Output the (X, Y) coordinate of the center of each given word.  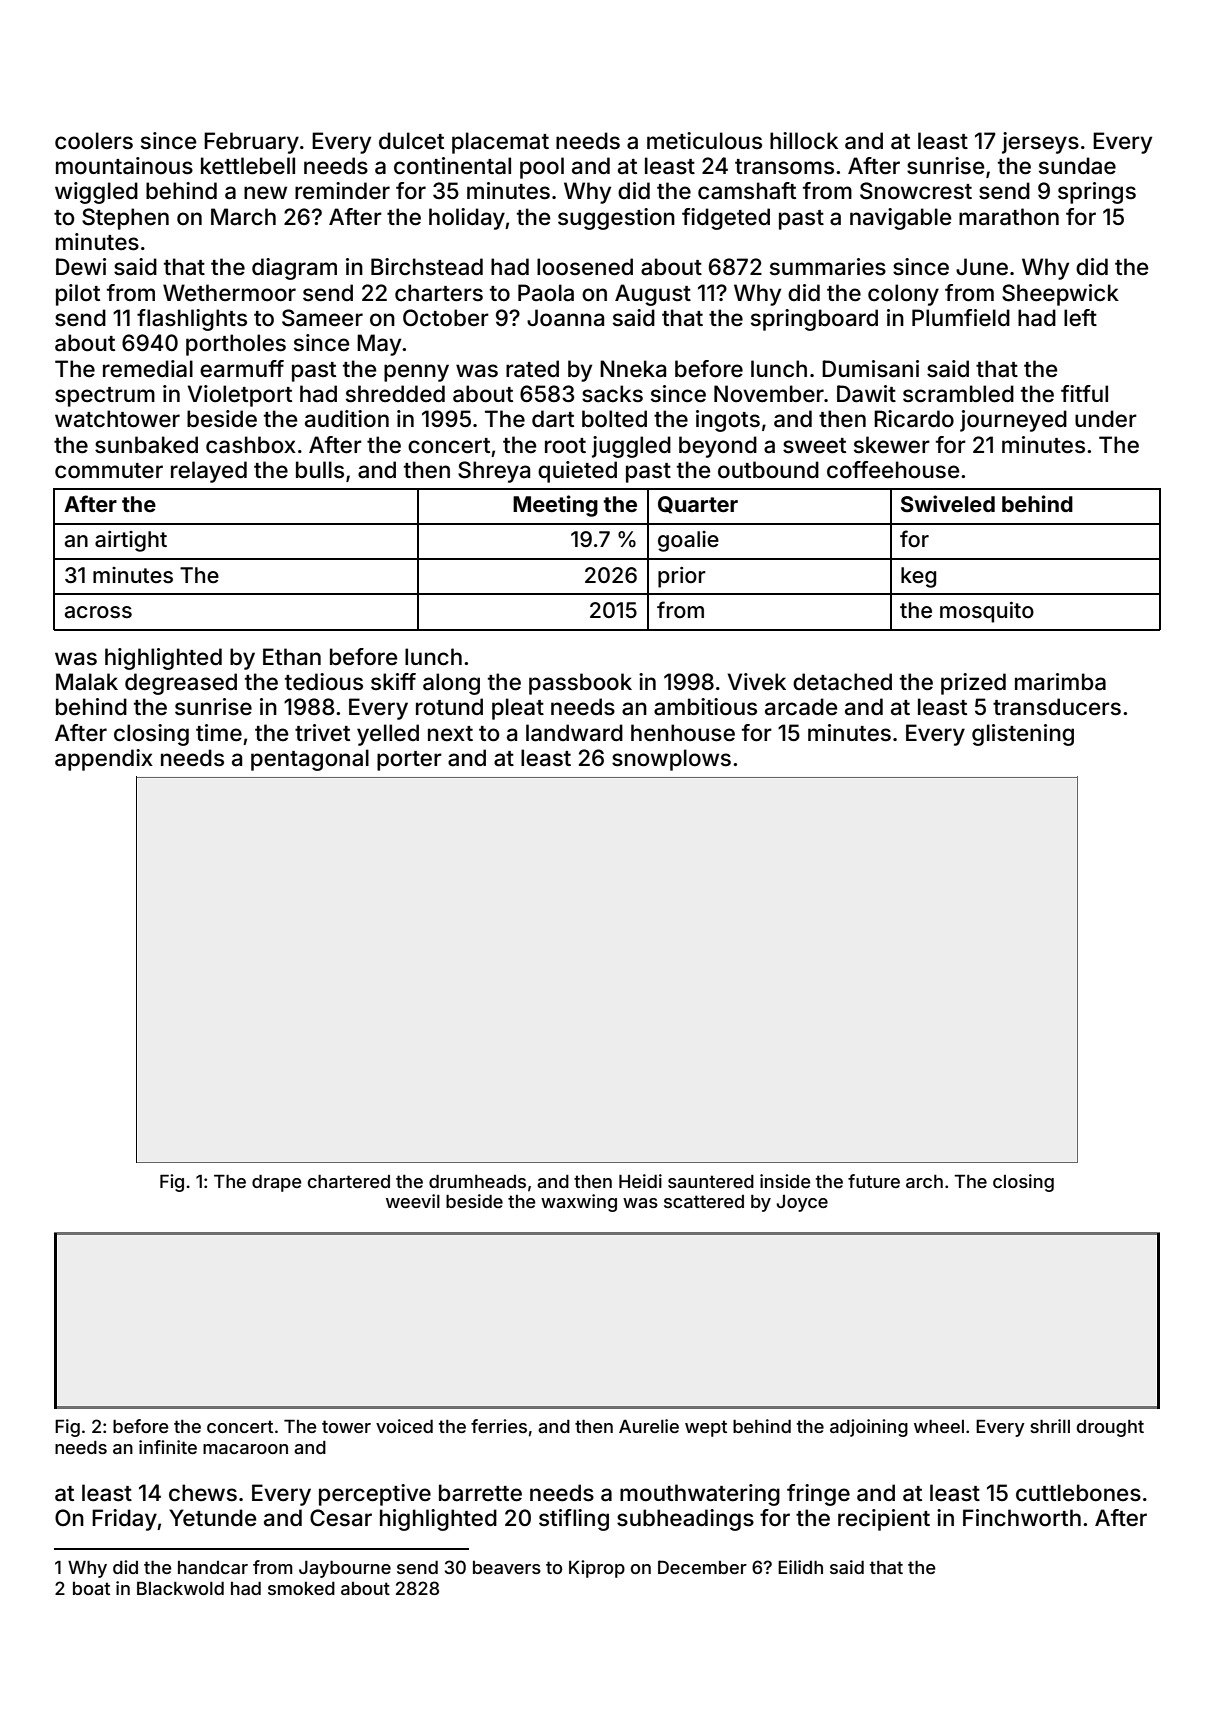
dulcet (411, 141)
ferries (499, 1426)
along (451, 684)
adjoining (869, 1428)
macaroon (245, 1449)
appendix (104, 760)
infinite (168, 1447)
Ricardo (914, 419)
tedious (324, 682)
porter (409, 761)
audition (347, 419)
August (653, 295)
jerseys (1040, 143)
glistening (1023, 735)
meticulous (704, 141)
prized (973, 684)
